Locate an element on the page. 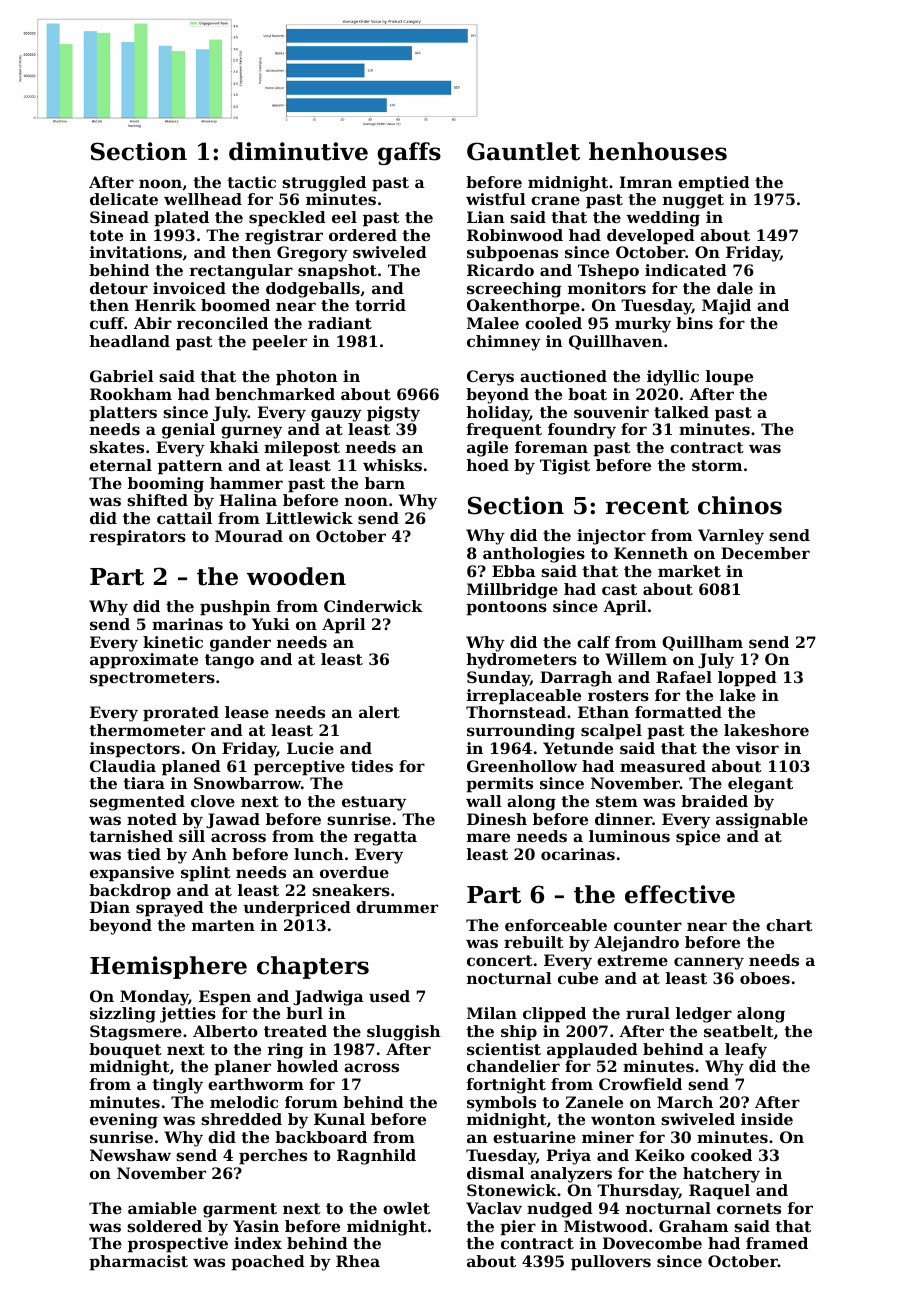 Image resolution: width=908 pixels, height=1316 pixels. poached is located at coordinates (268, 1263).
